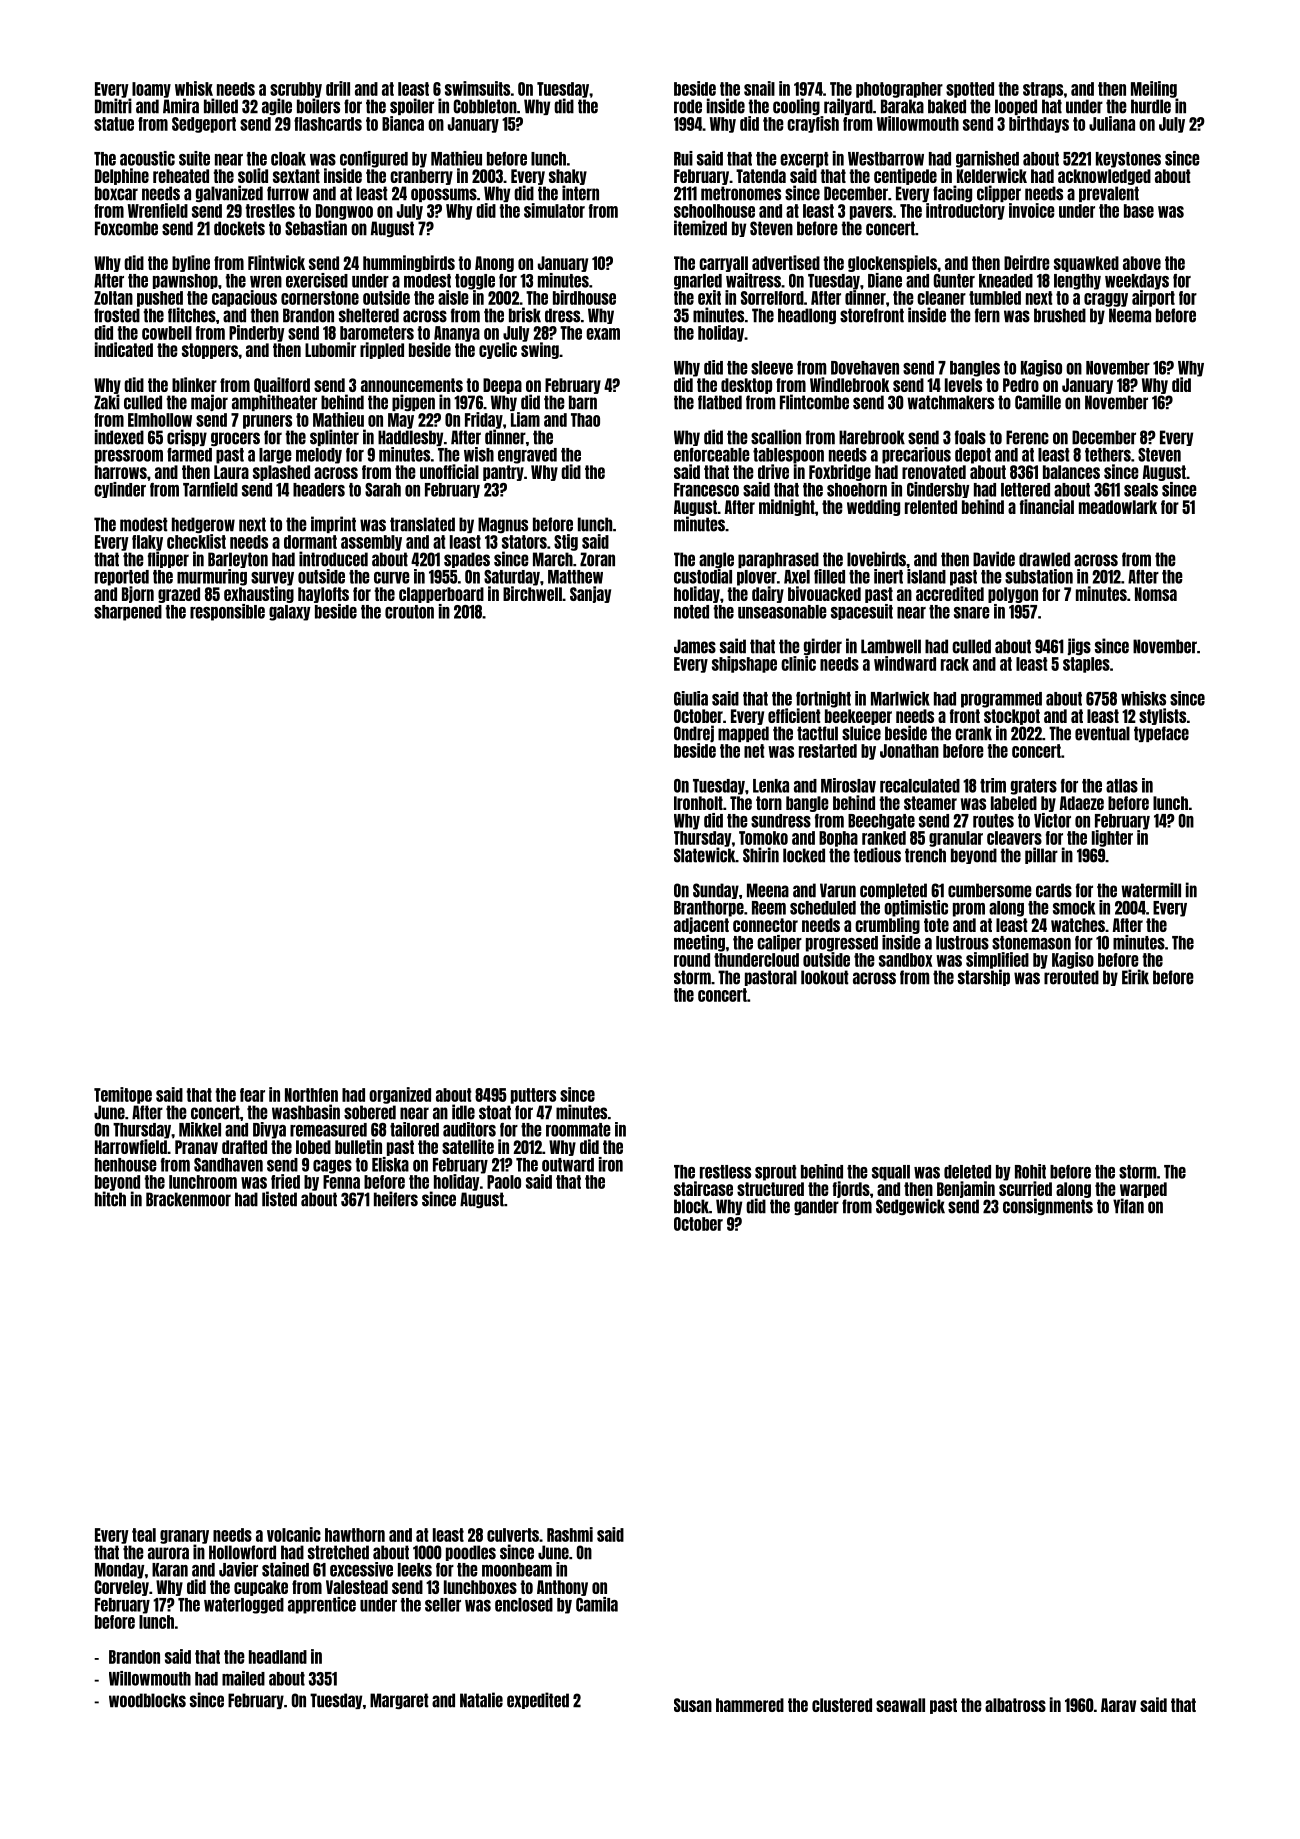 The height and width of the screenshot is (1839, 1300). What do you see at coordinates (570, 1534) in the screenshot?
I see `Rashmi` at bounding box center [570, 1534].
